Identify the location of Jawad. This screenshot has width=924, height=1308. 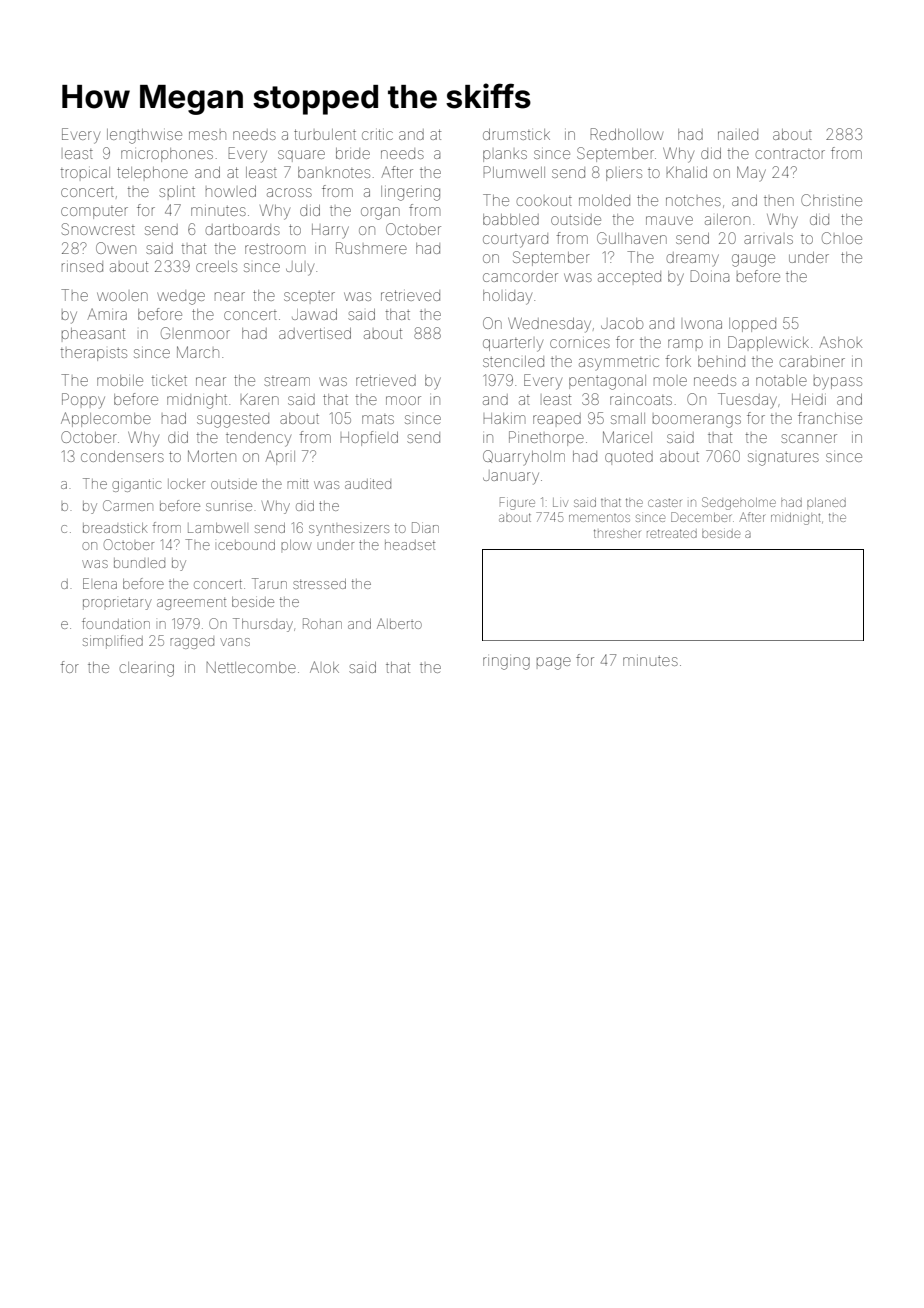
(314, 314).
